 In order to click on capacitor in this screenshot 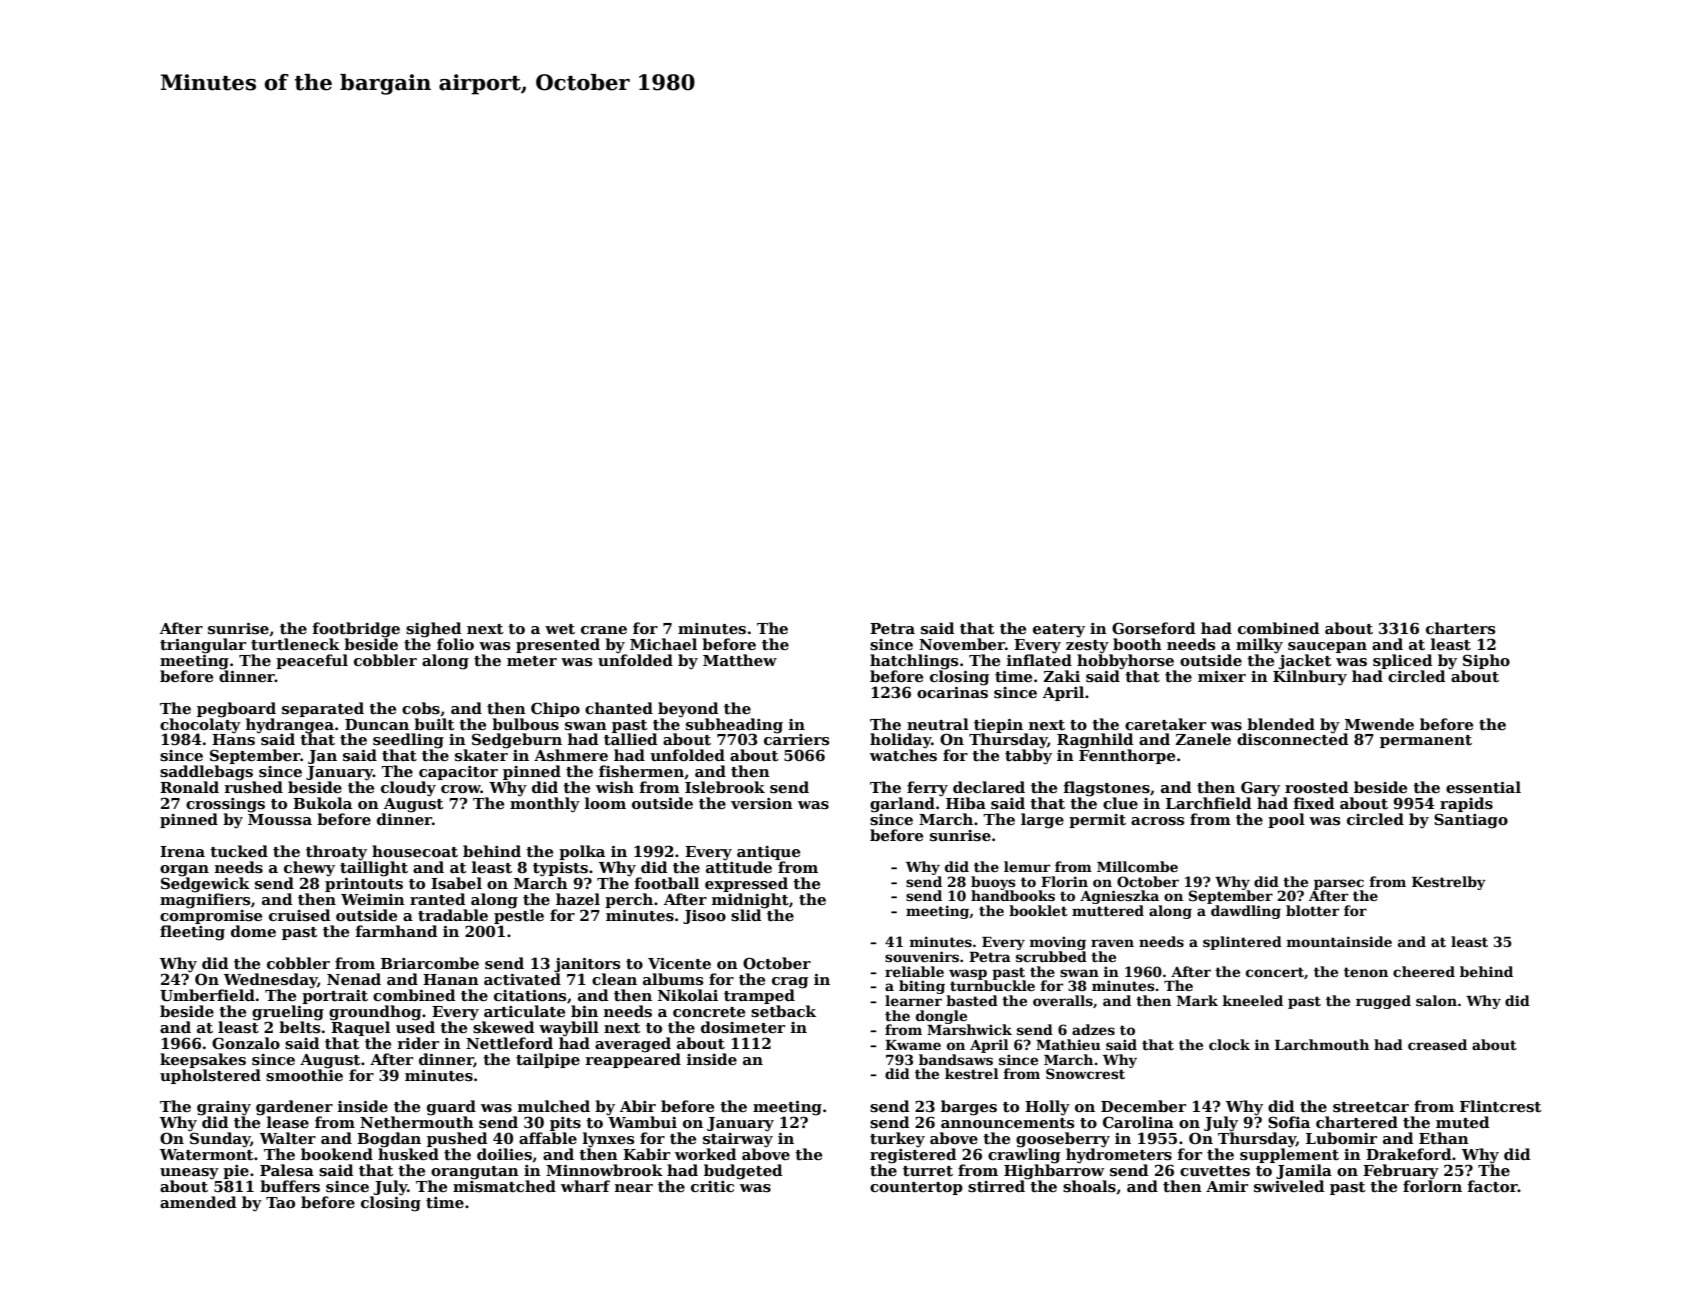, I will do `click(458, 773)`.
